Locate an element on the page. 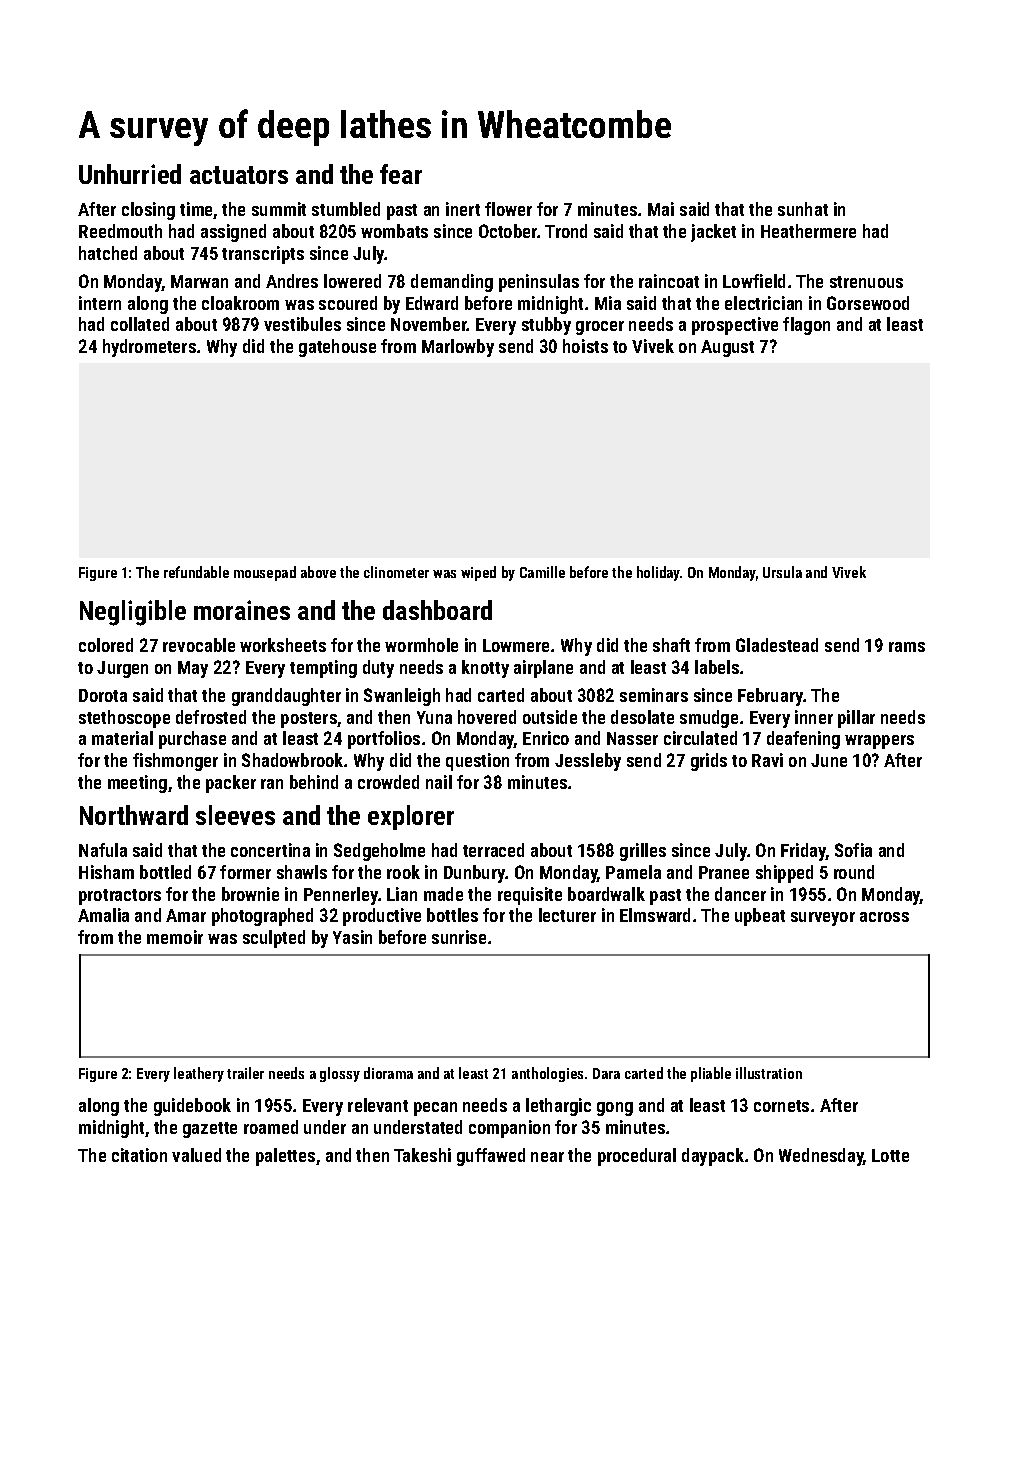  roamed is located at coordinates (271, 1127).
